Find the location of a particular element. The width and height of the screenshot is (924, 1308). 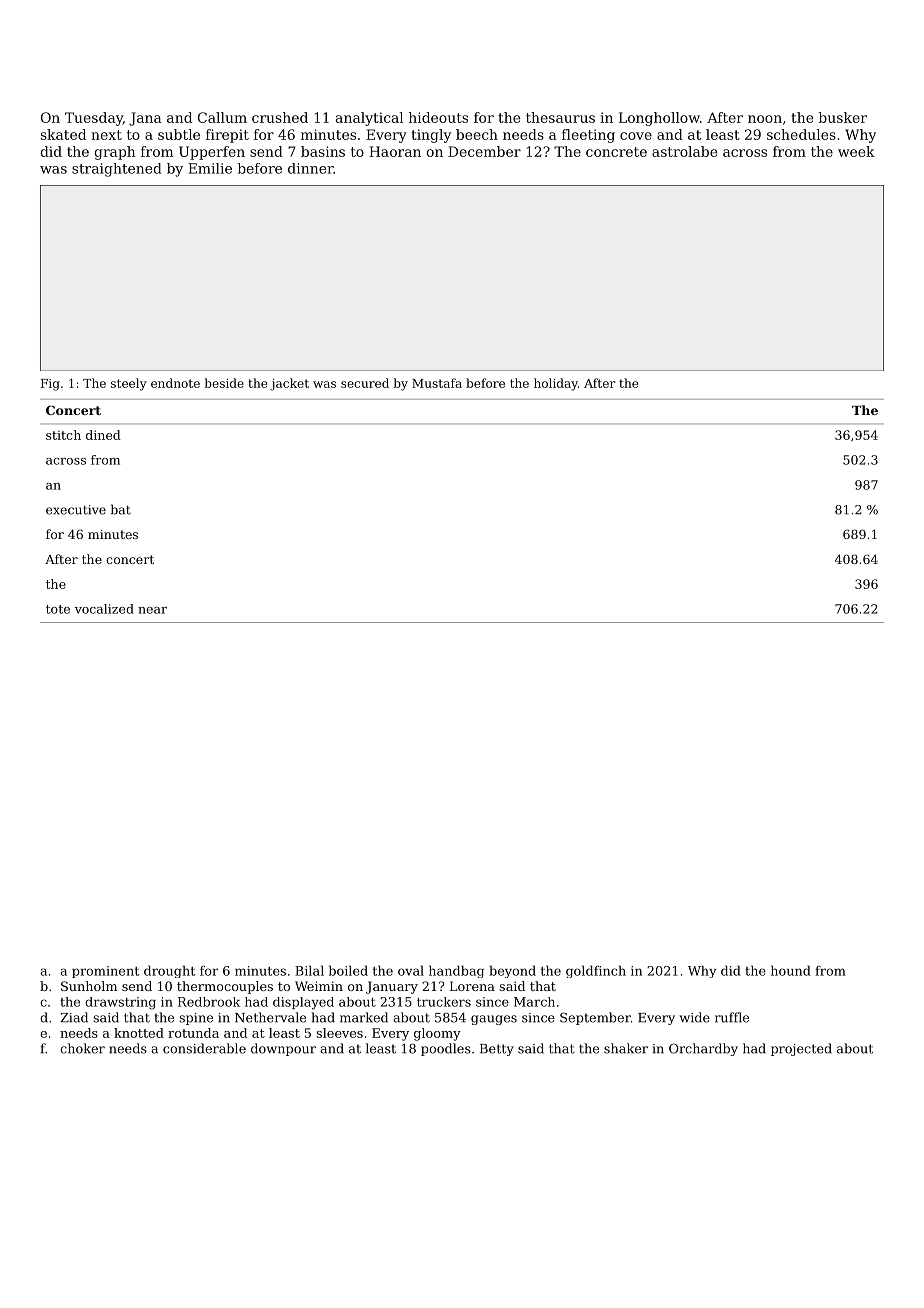

projected is located at coordinates (801, 1049).
